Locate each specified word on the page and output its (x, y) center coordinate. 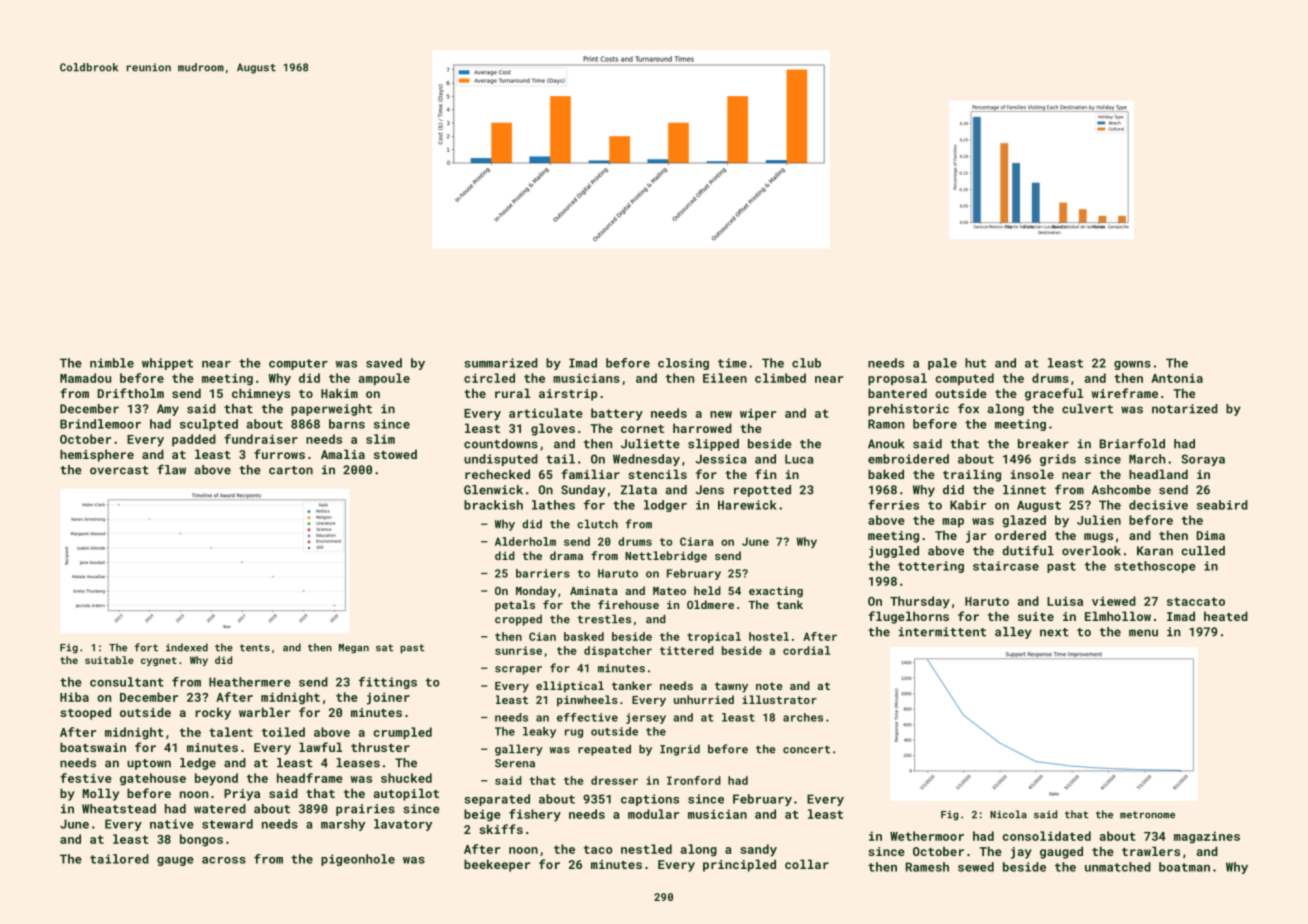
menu (1143, 633)
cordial (806, 650)
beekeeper (497, 865)
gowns (1132, 365)
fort (146, 647)
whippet (167, 364)
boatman (1184, 867)
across (224, 860)
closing (683, 364)
